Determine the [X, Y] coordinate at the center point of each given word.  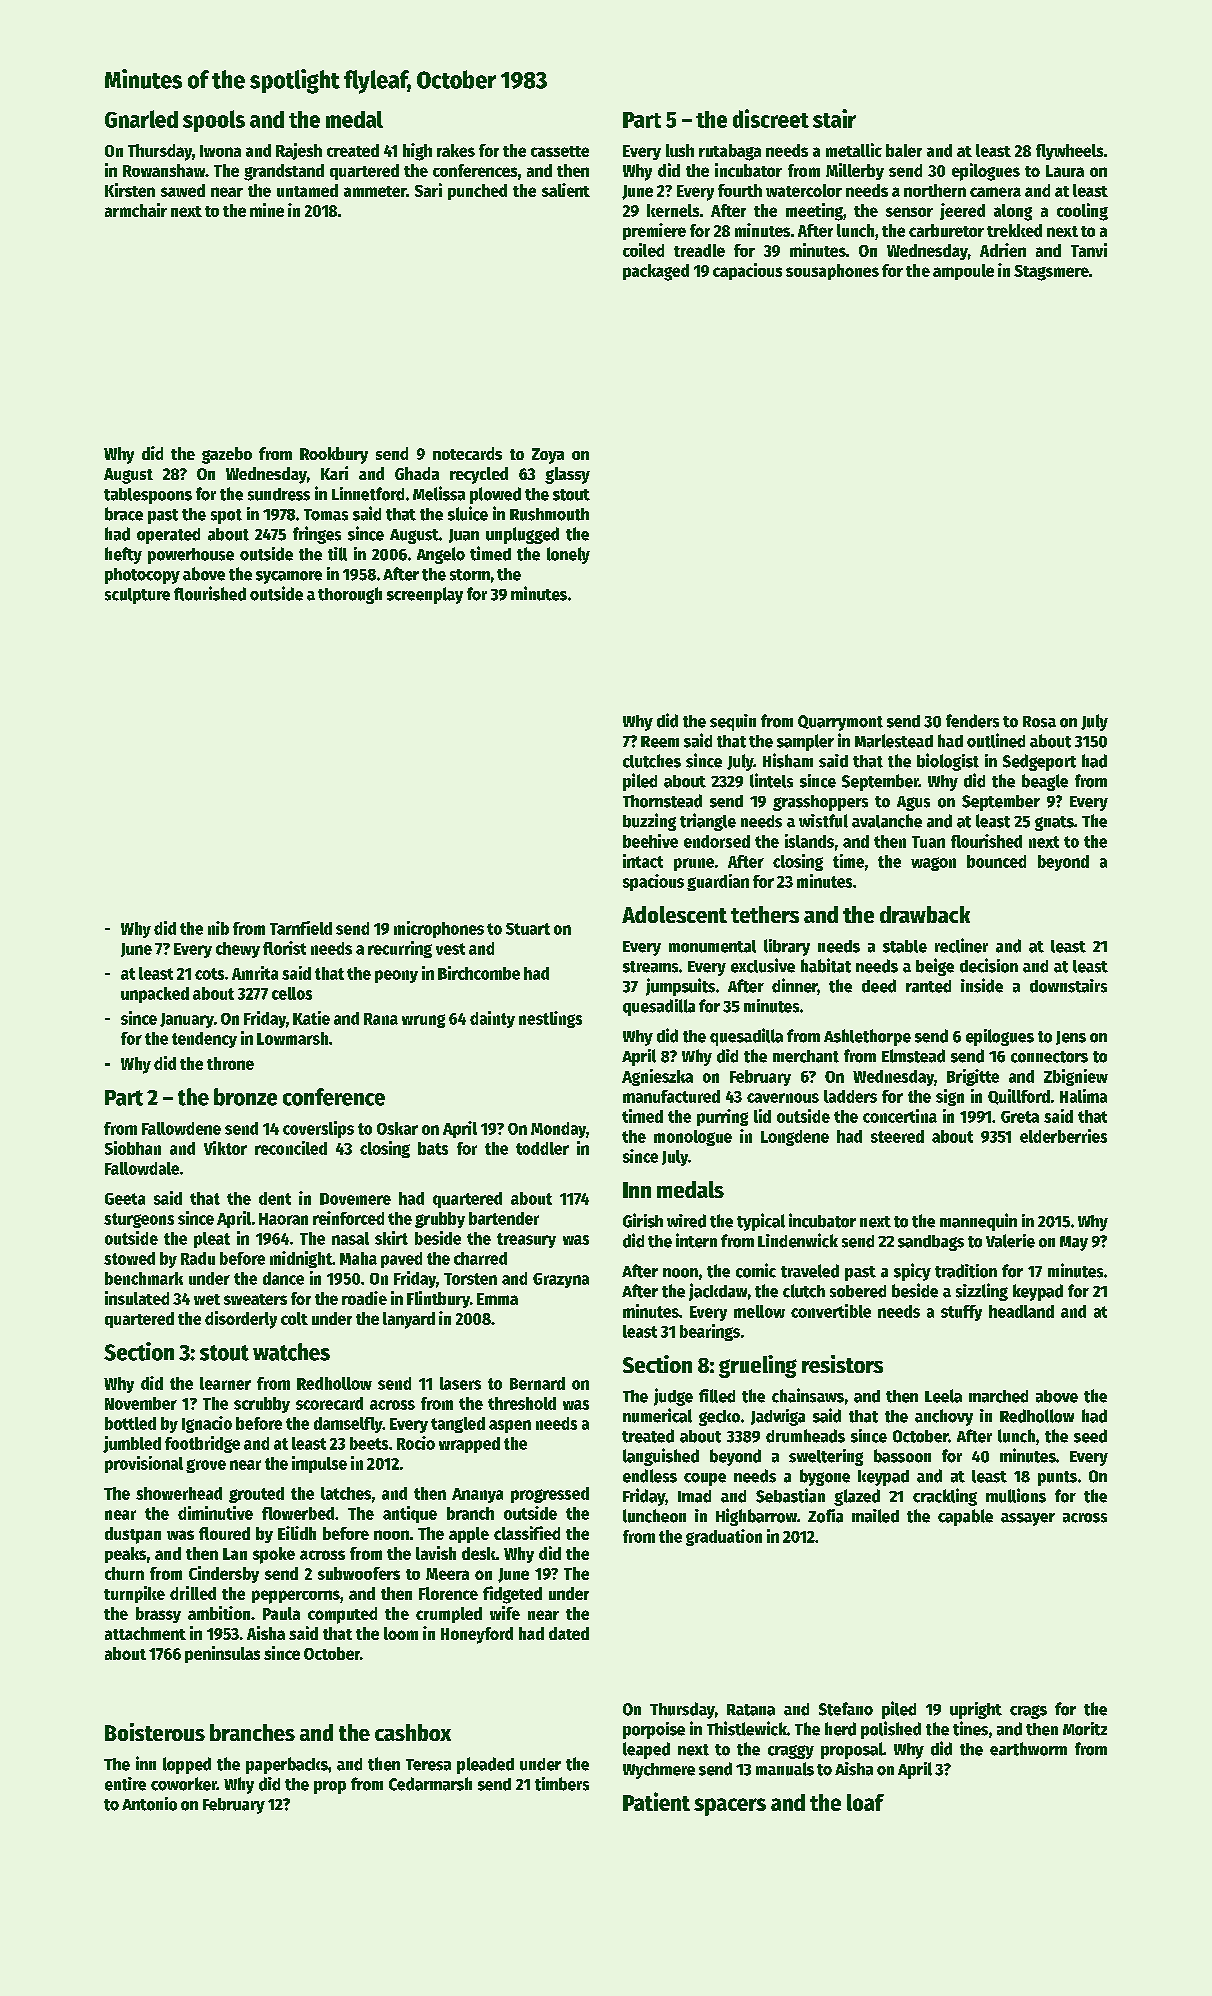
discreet [771, 118]
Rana [381, 1019]
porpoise [654, 1730]
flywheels [1069, 152]
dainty [492, 1019]
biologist [948, 762]
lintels [771, 780]
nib [218, 928]
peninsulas [222, 1654]
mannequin [978, 1222]
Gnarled [141, 119]
